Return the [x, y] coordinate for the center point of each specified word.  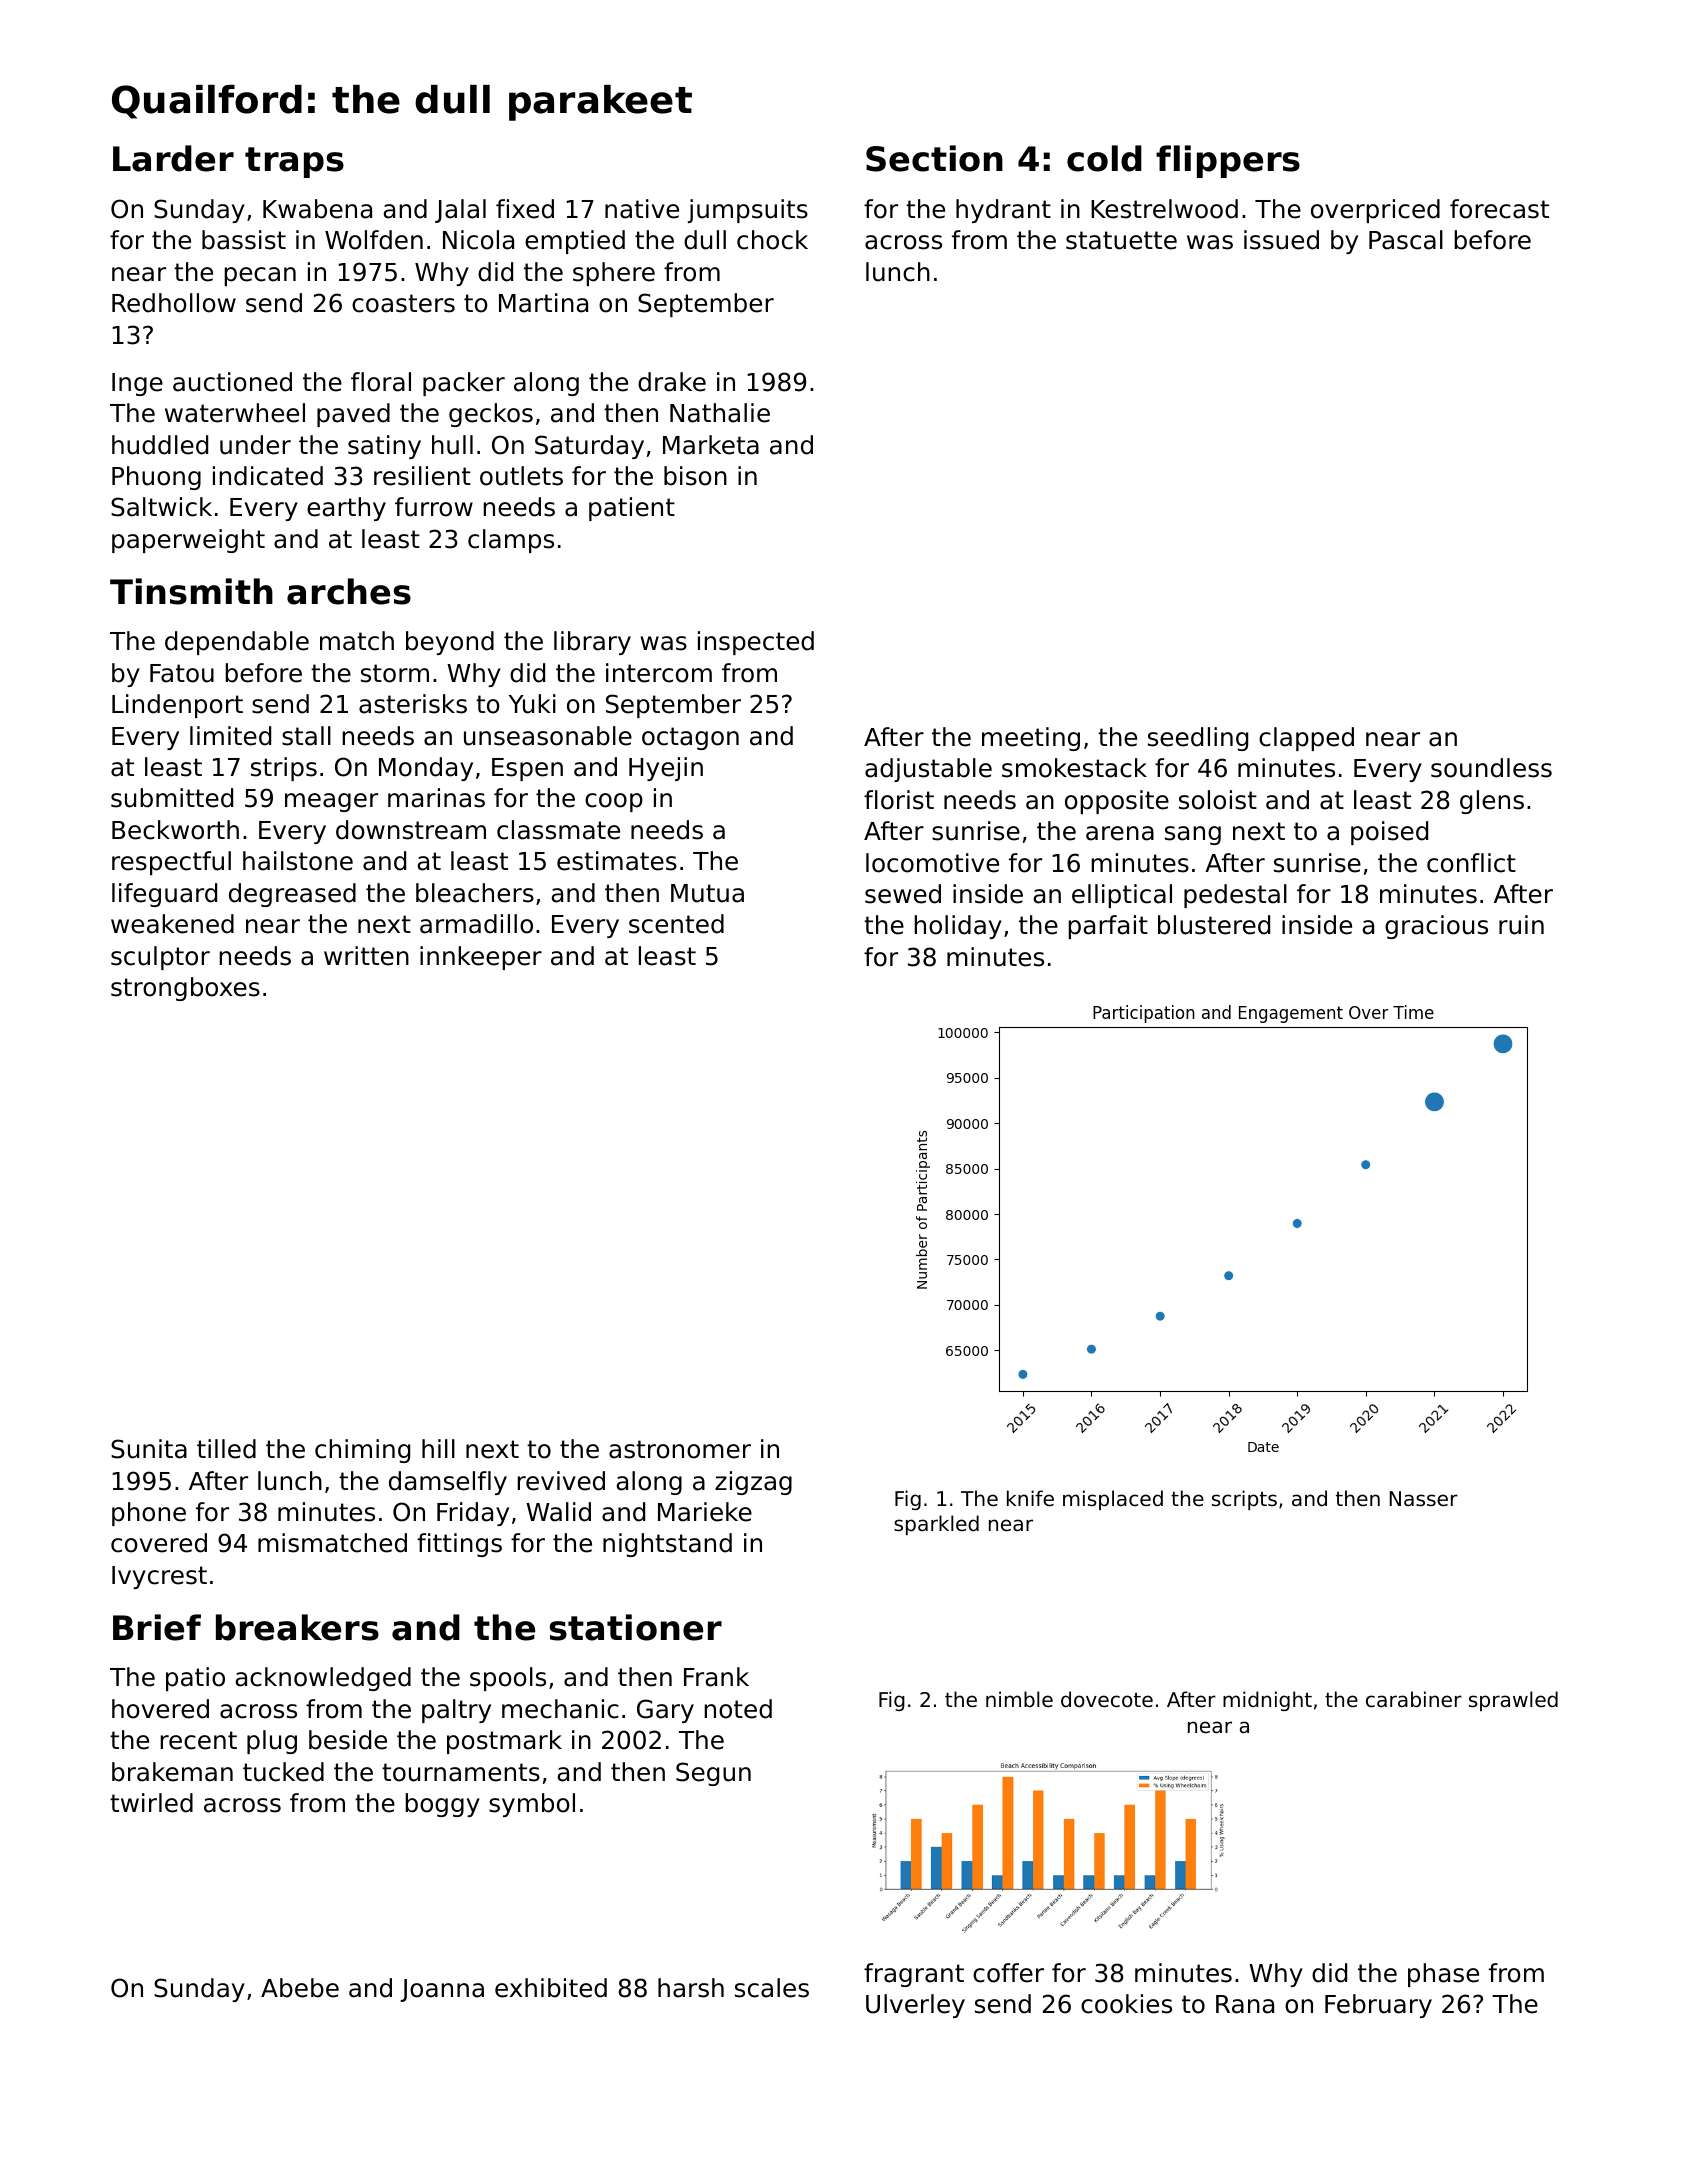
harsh [691, 1988]
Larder [173, 158]
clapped [1306, 739]
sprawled [1513, 1701]
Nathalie [720, 413]
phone [149, 1514]
